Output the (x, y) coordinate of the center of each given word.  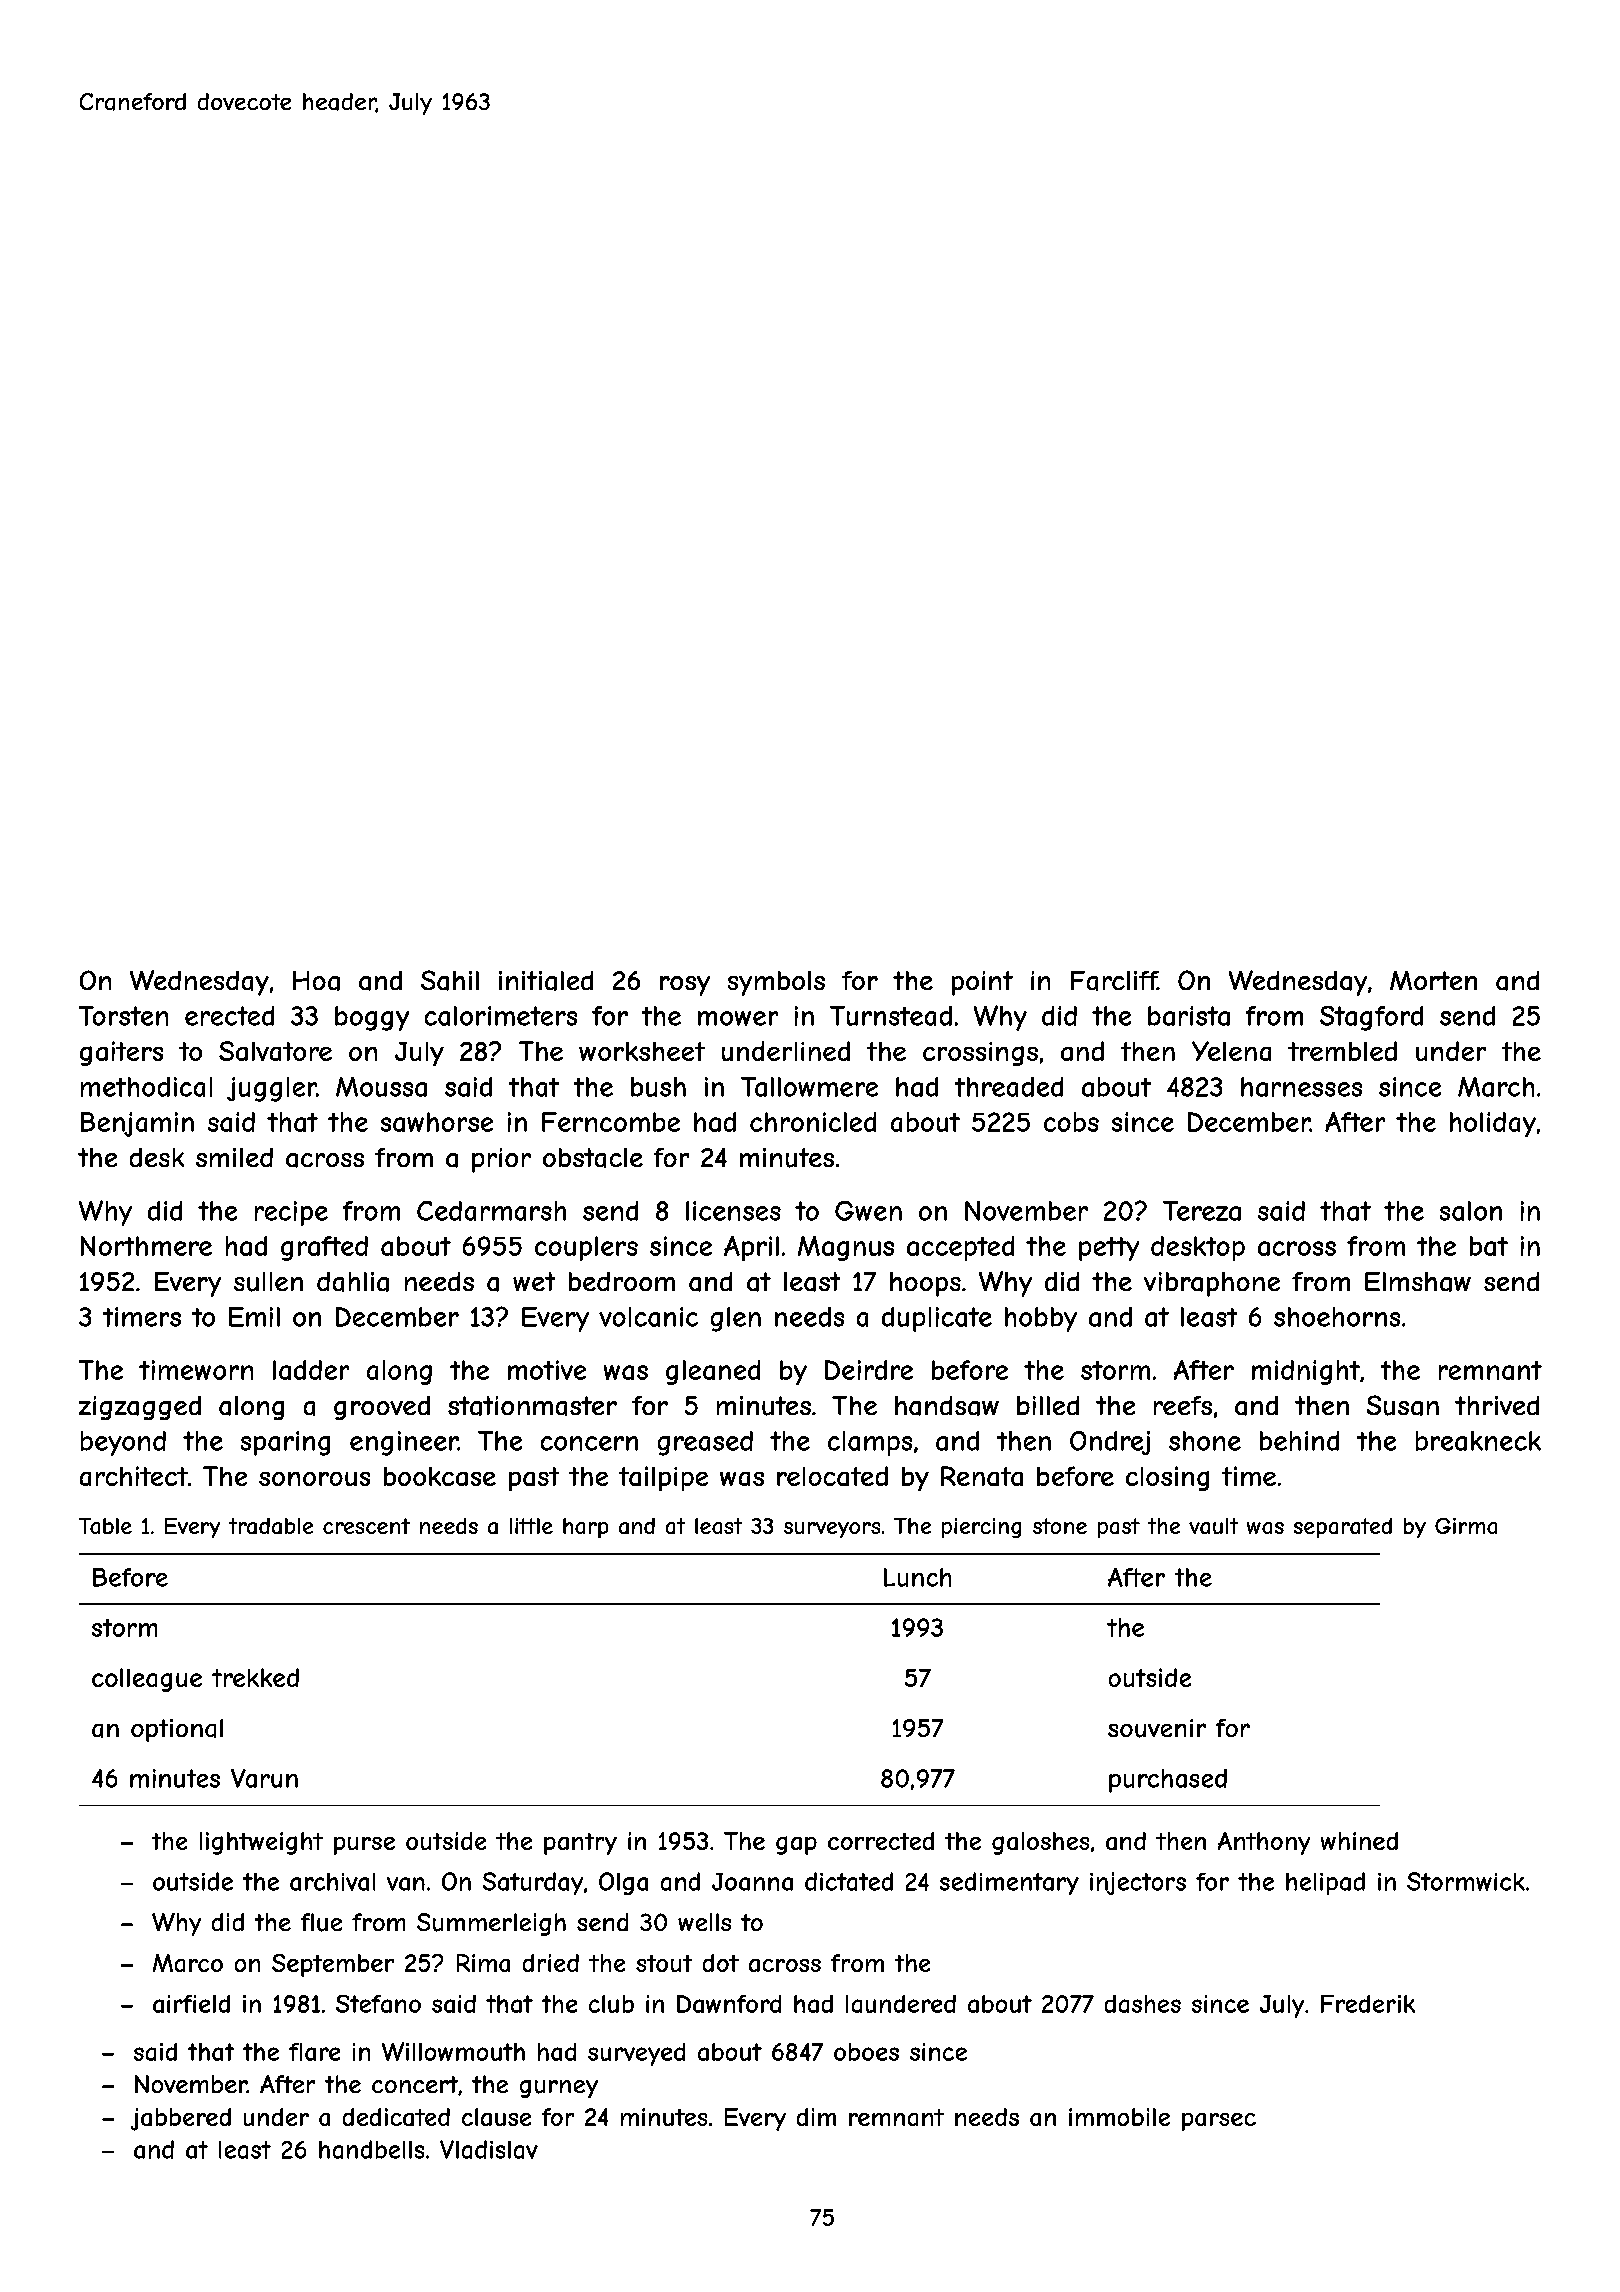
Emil (254, 1317)
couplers (586, 1248)
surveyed (636, 2054)
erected (229, 1016)
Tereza (1202, 1211)
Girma (1466, 1526)
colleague (147, 1680)
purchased (1168, 1781)
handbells (371, 2149)
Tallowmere (809, 1087)
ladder (311, 1370)
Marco (188, 1963)
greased (705, 1443)
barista (1189, 1016)
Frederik (1368, 2004)
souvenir (1157, 1728)
